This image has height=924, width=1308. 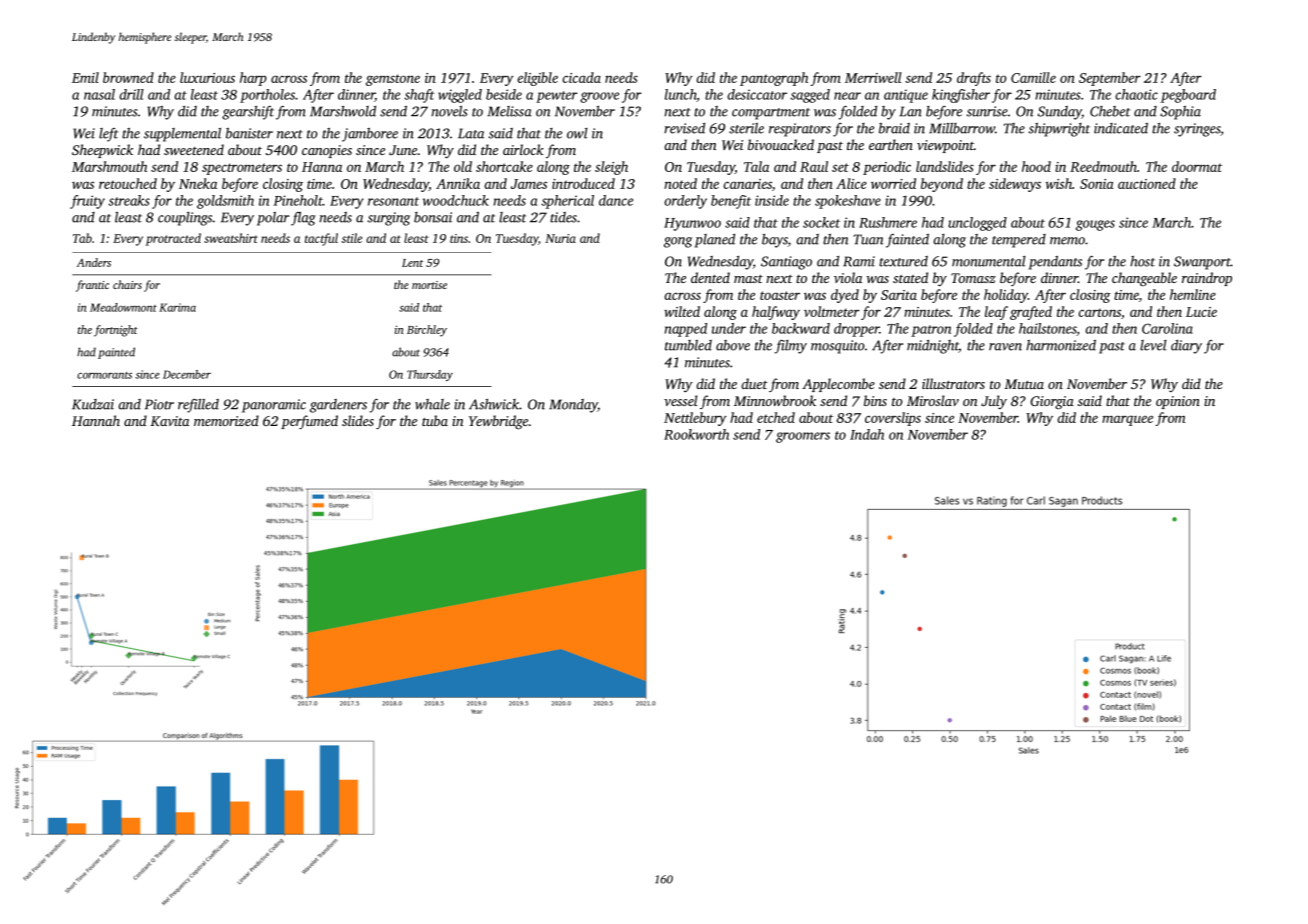 I want to click on gemstone, so click(x=393, y=80).
